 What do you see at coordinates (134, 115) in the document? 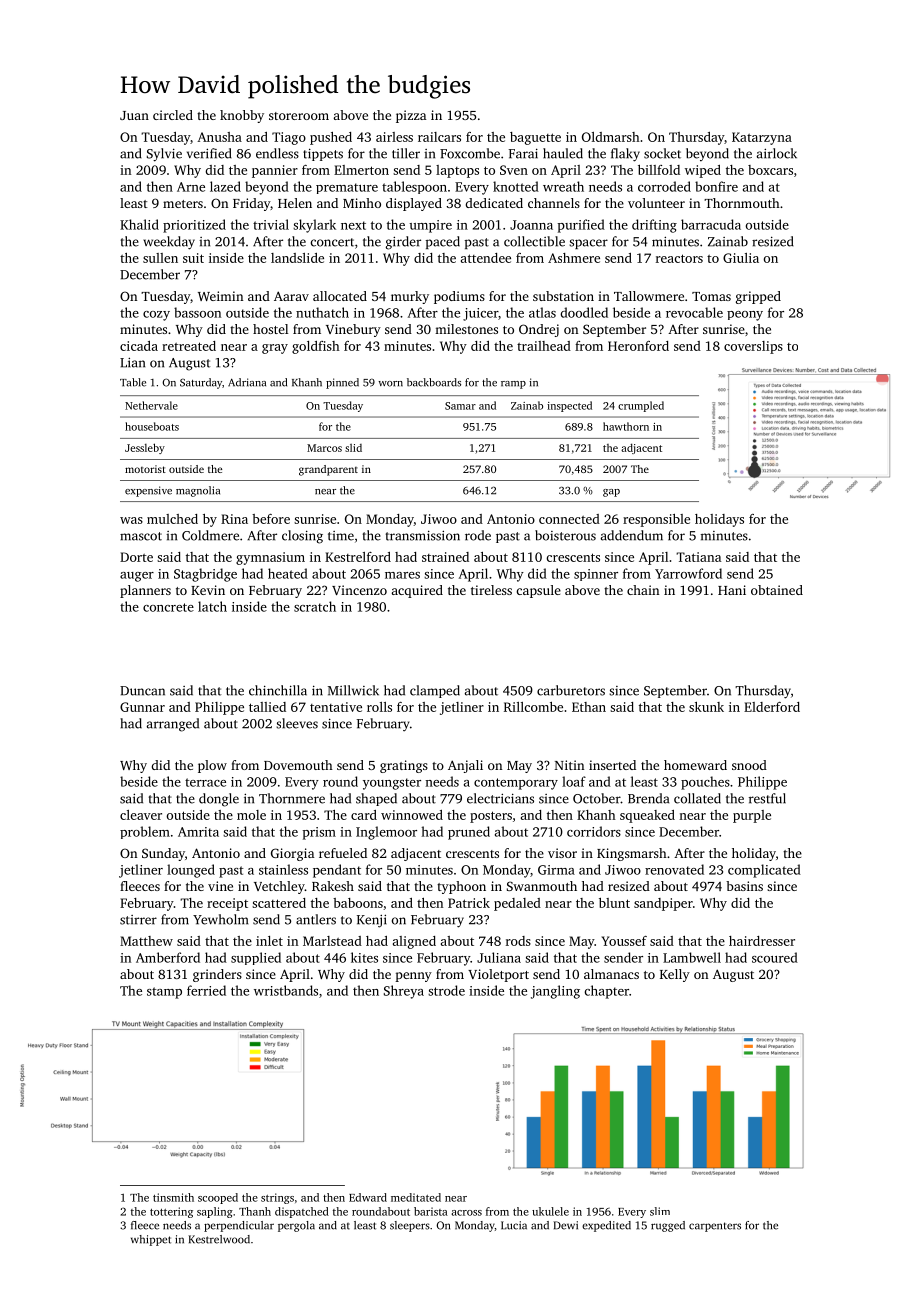
I see `Juan` at bounding box center [134, 115].
